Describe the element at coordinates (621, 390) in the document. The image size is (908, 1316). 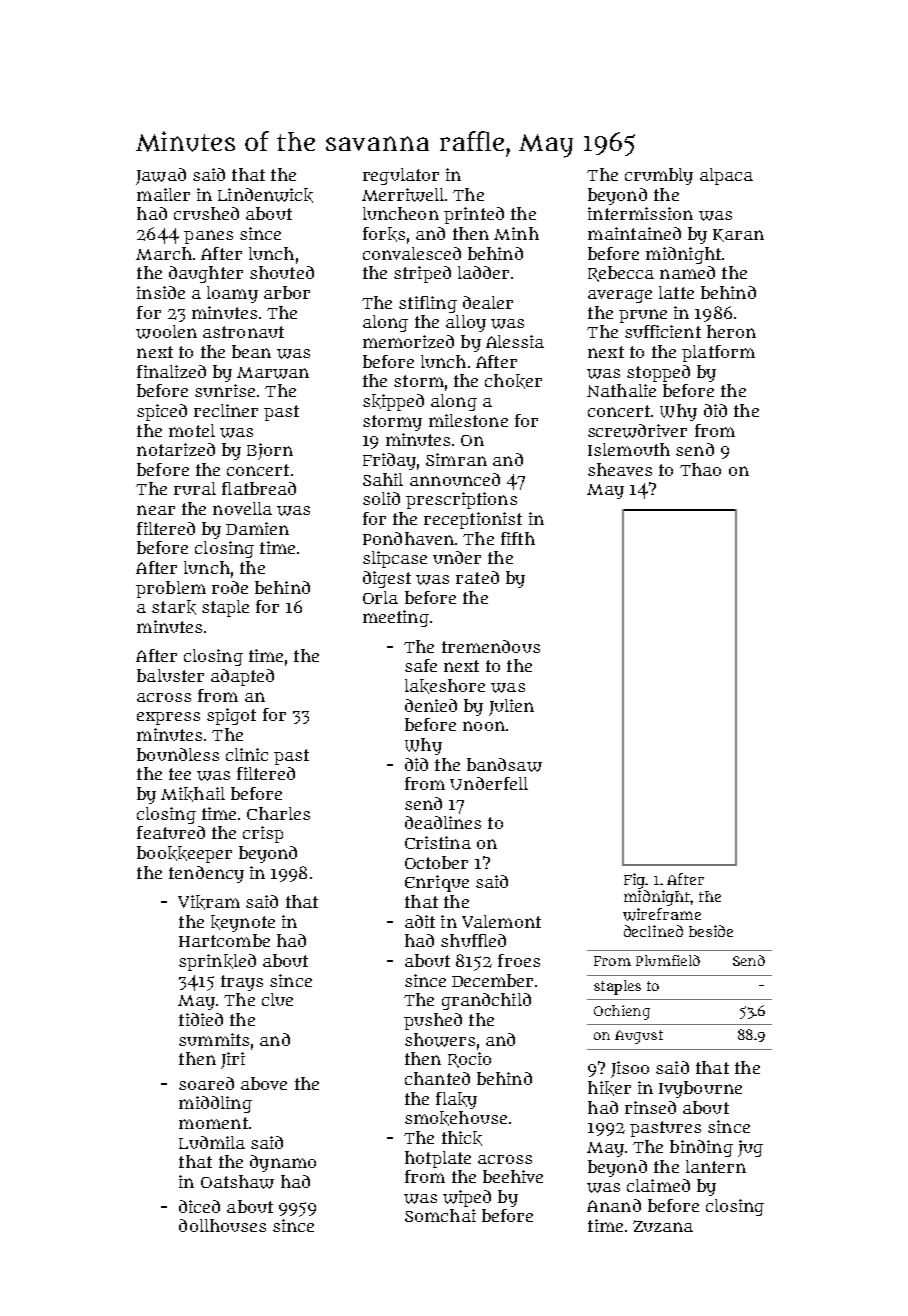
I see `Nathalie` at that location.
